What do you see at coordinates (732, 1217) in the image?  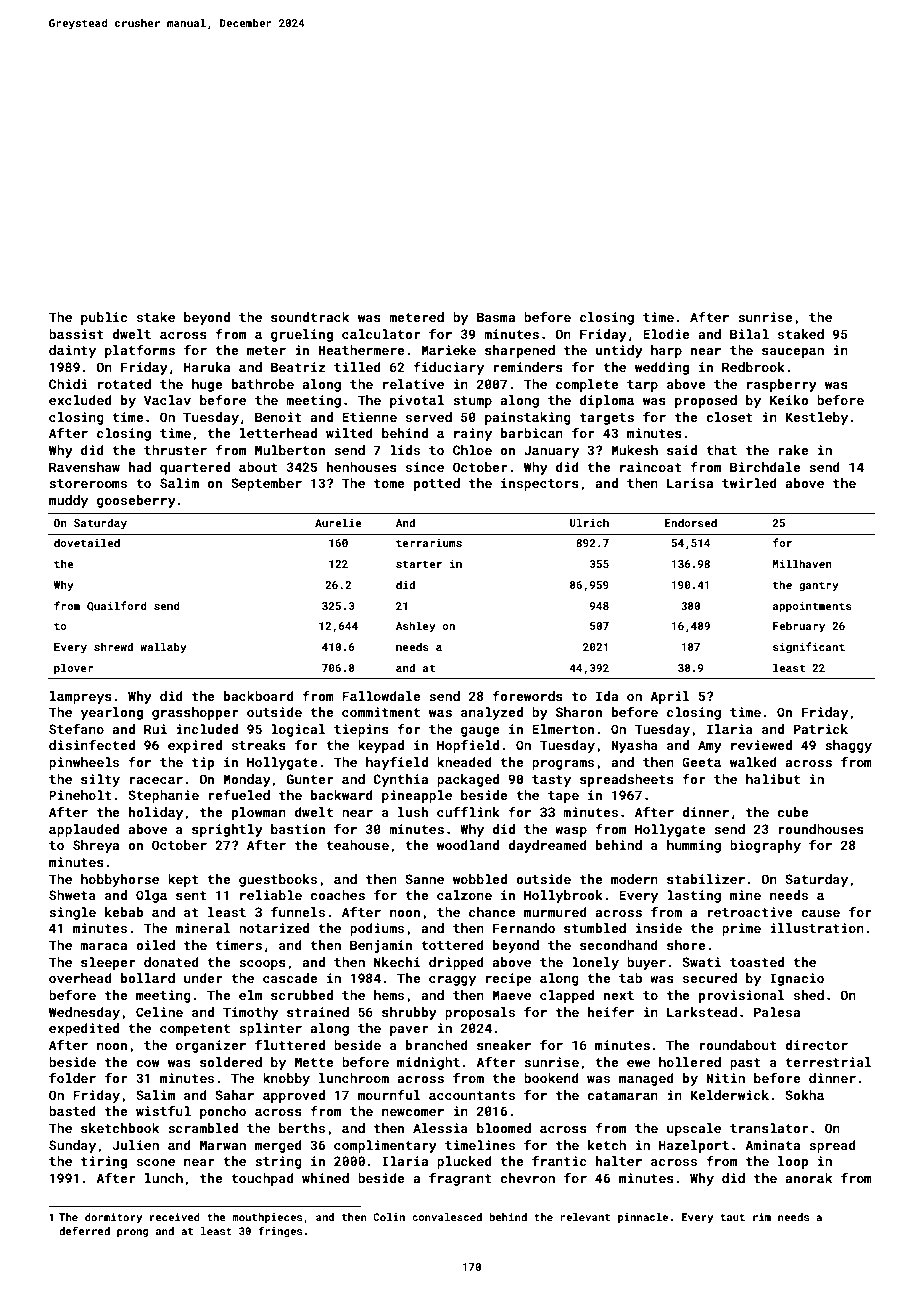 I see `taut` at bounding box center [732, 1217].
